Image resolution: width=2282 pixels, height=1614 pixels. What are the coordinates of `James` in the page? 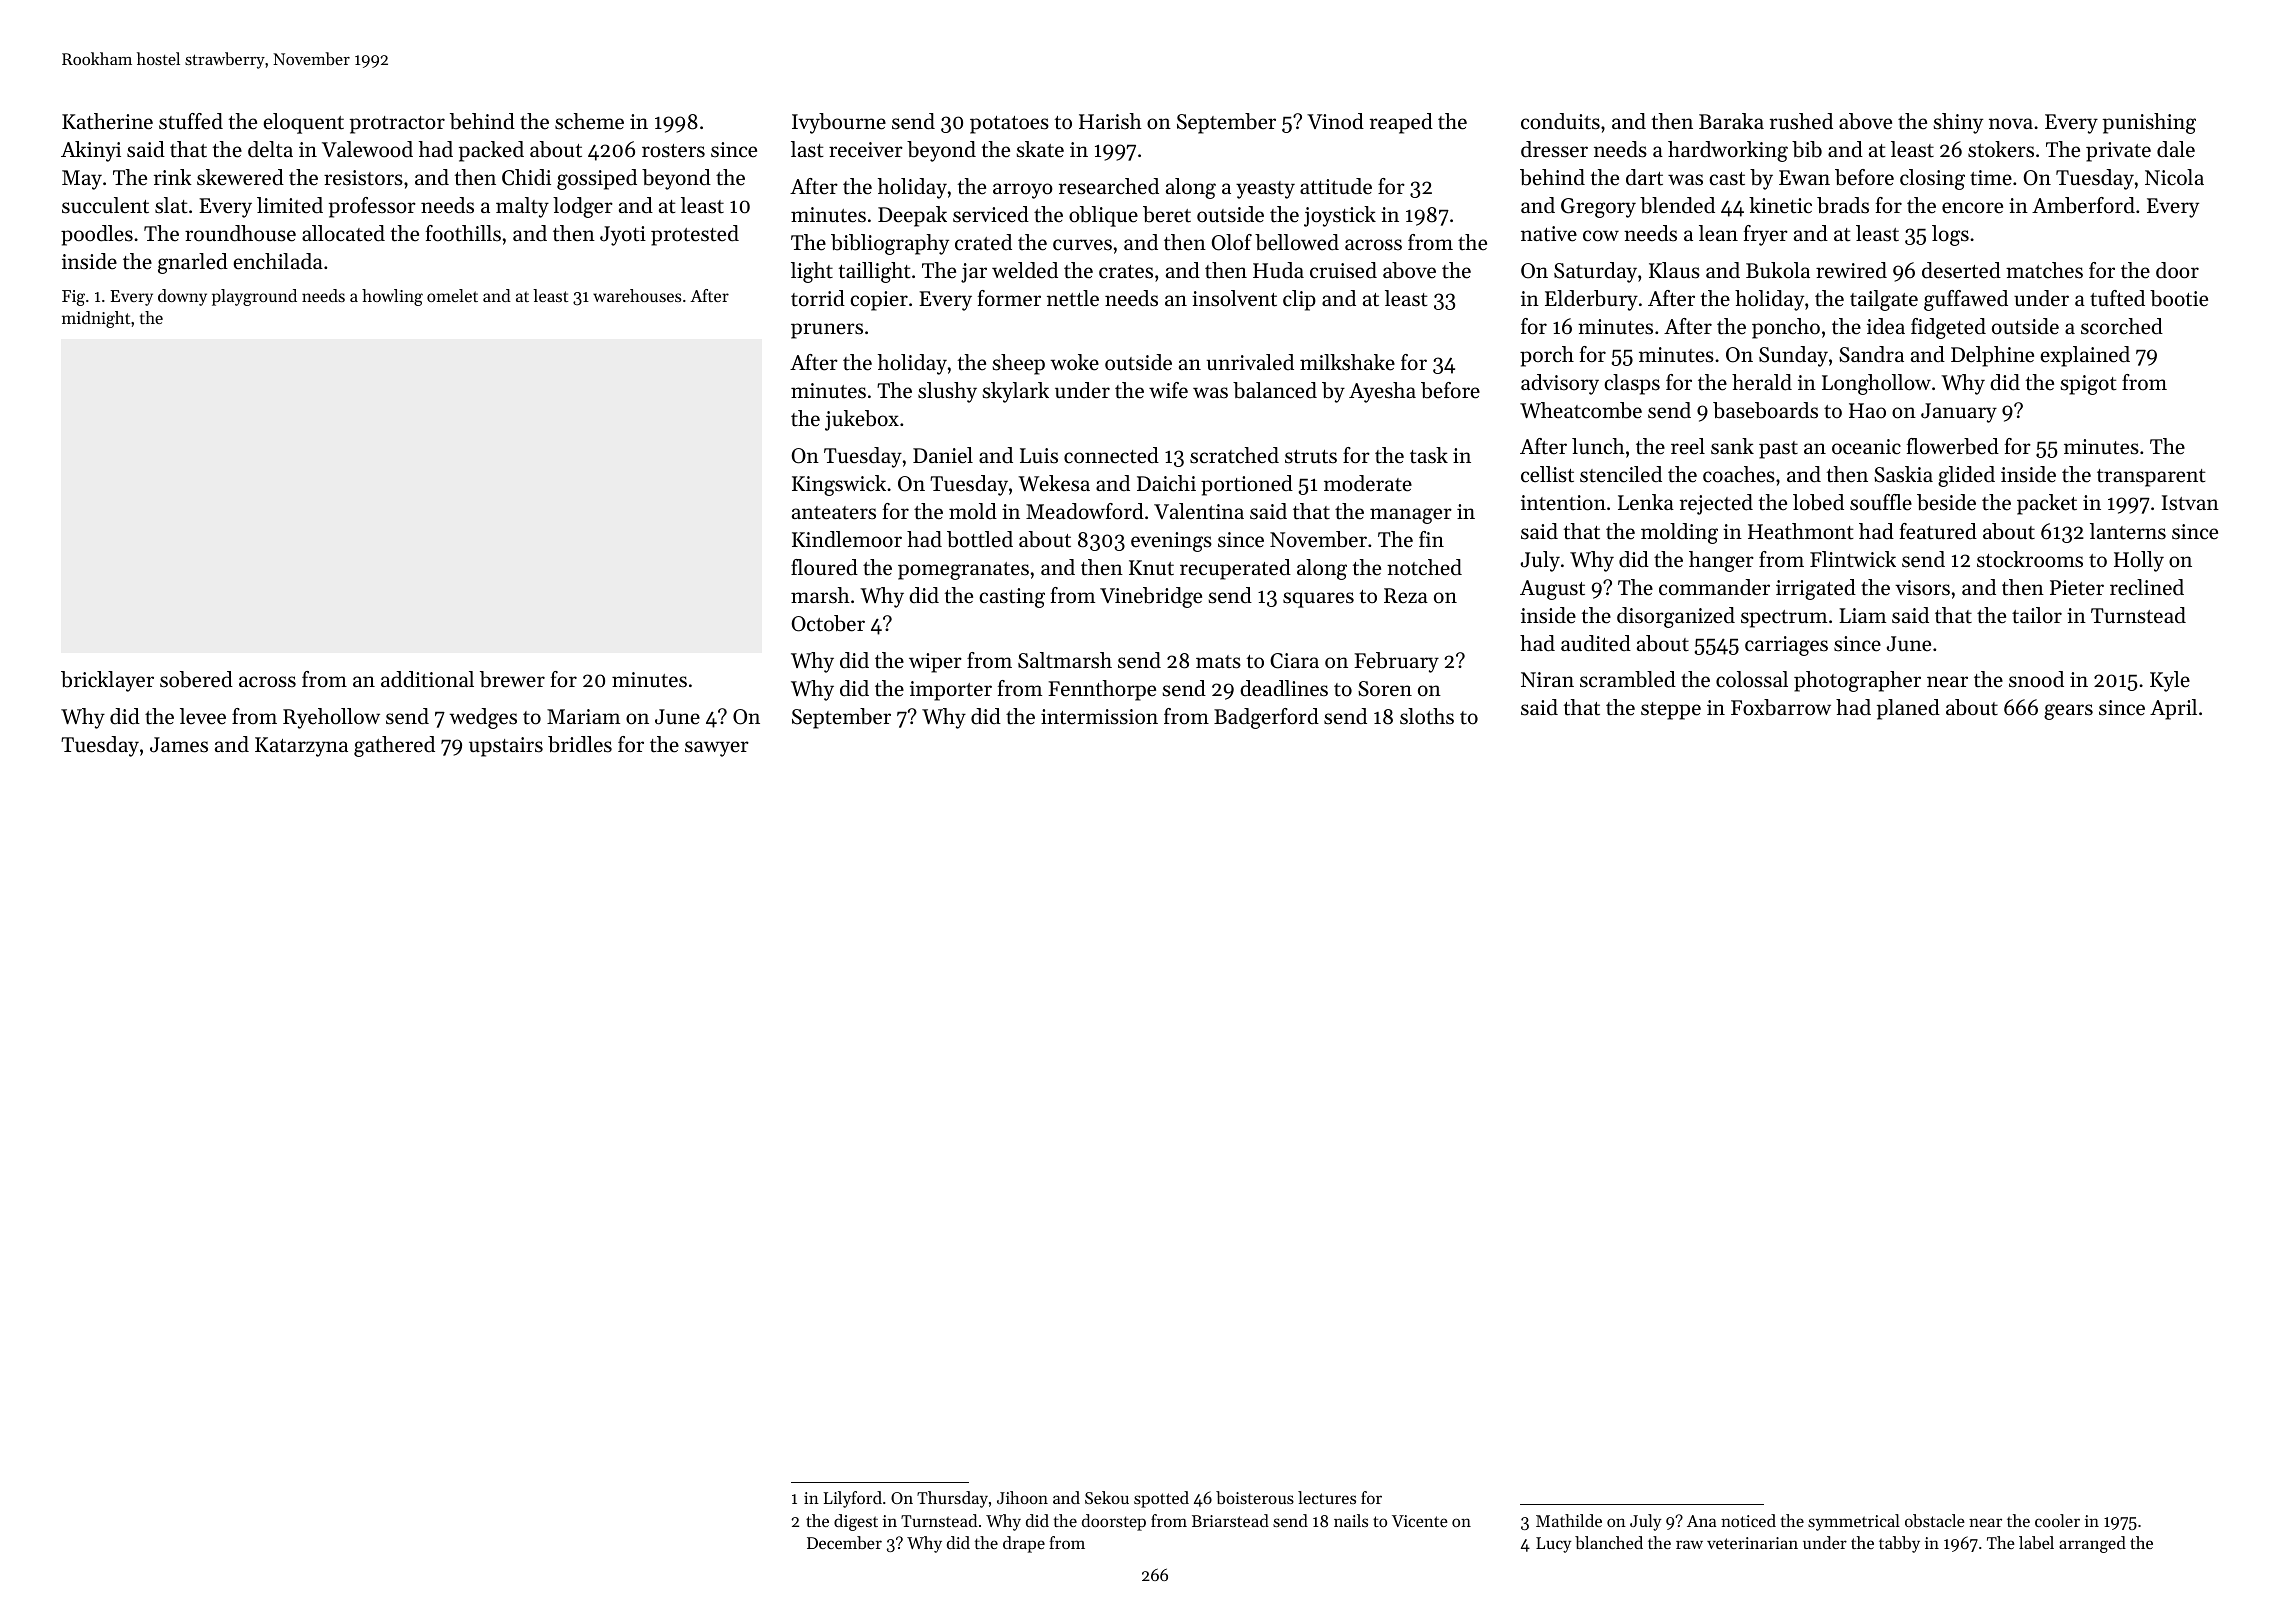 It's located at (179, 745).
